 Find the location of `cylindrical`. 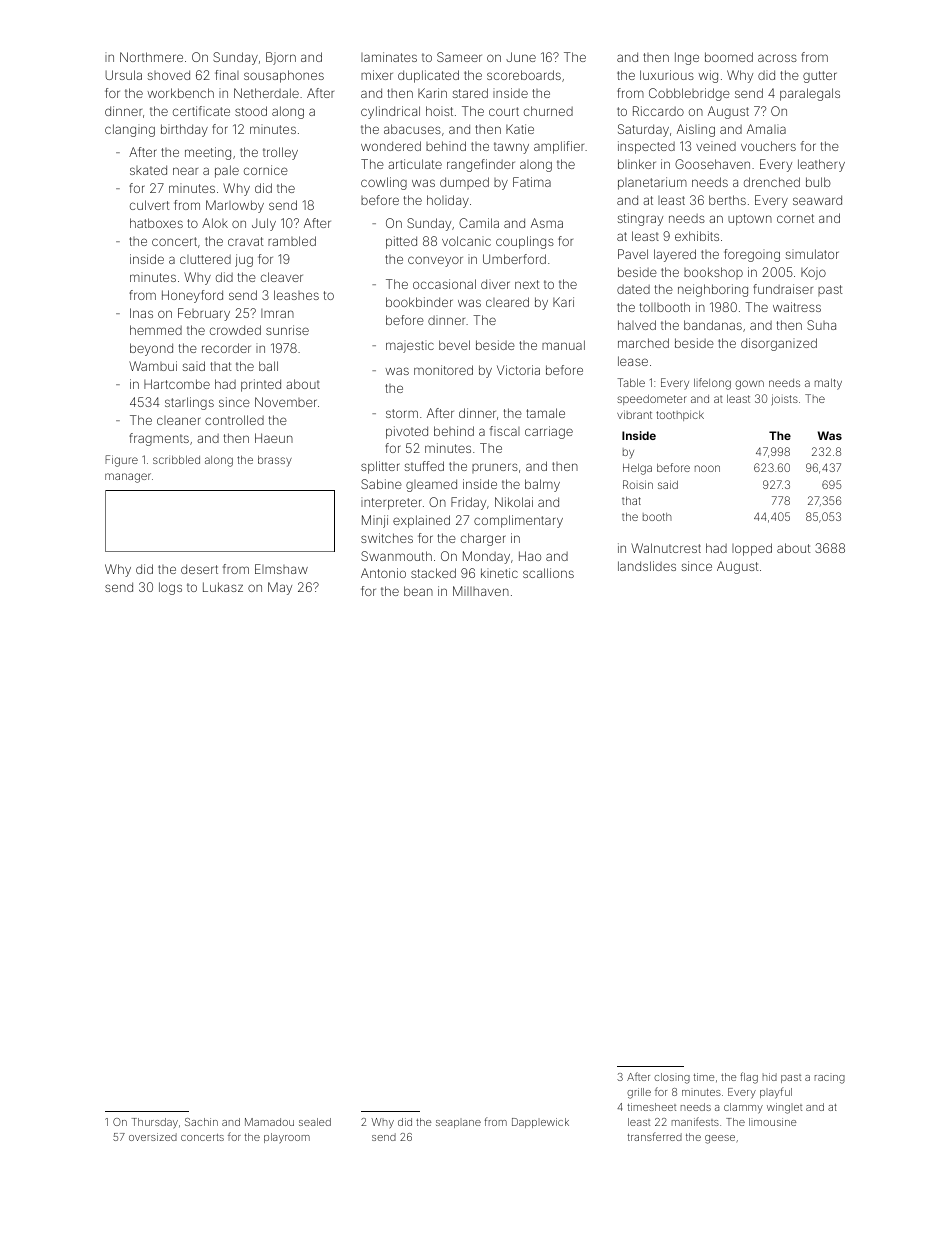

cylindrical is located at coordinates (390, 112).
